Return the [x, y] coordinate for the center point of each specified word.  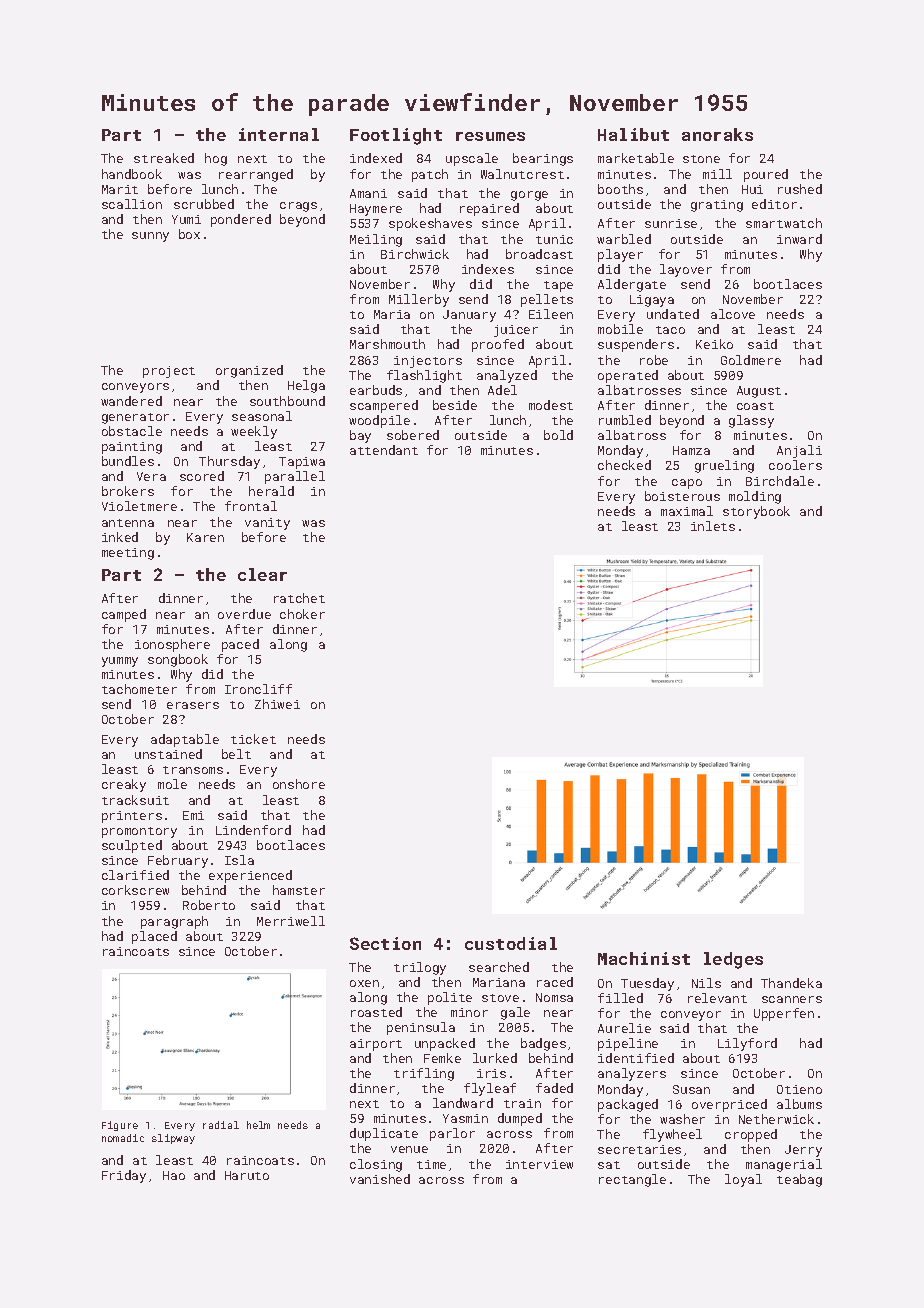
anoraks [717, 134]
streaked [164, 158]
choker [302, 614]
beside [455, 405]
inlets [713, 526]
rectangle [632, 1180]
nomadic [123, 1138]
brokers [128, 491]
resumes [490, 136]
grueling [724, 466]
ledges [733, 960]
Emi [193, 815]
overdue [244, 614]
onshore [299, 784]
